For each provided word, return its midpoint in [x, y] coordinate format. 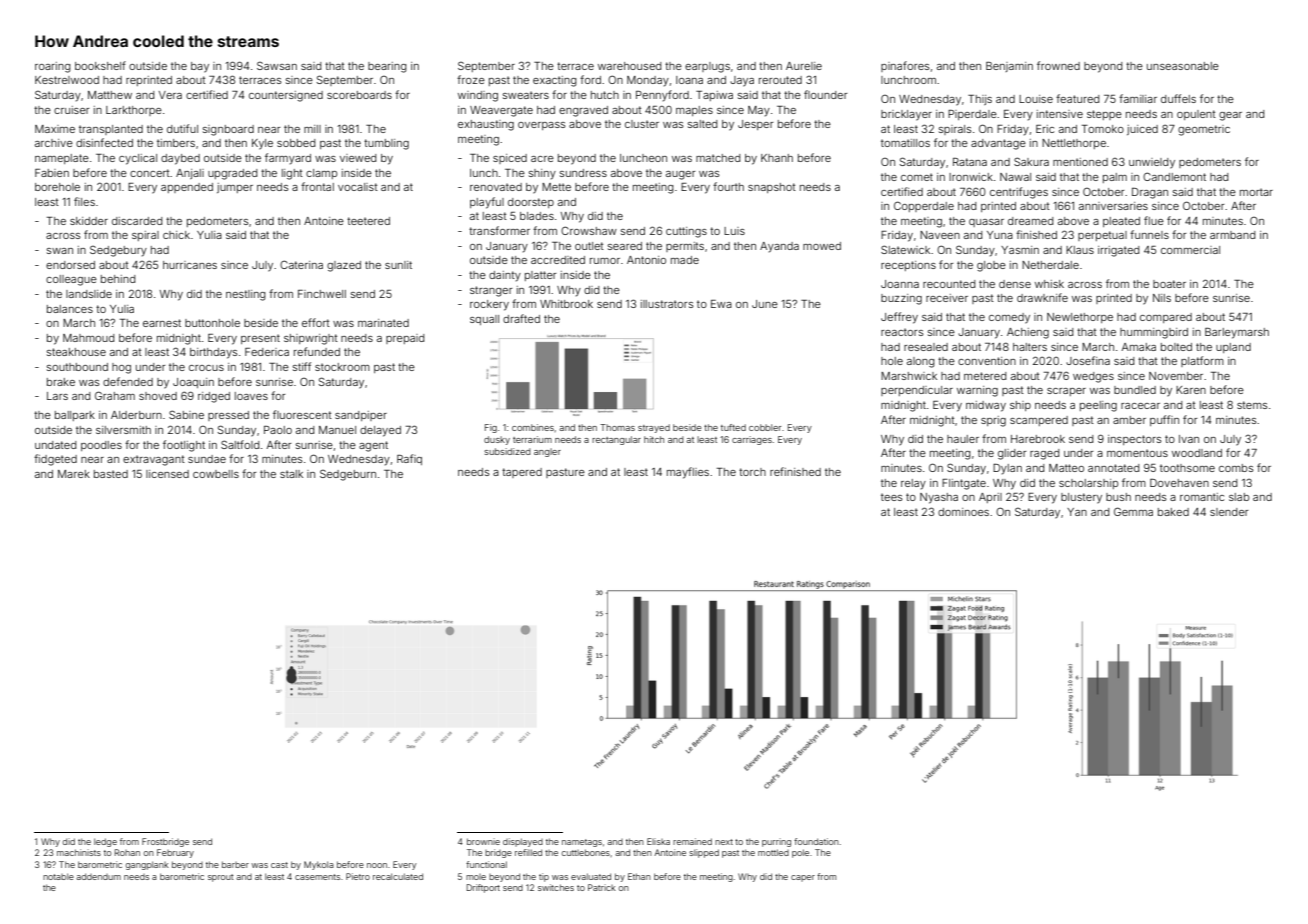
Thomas [617, 427]
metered [985, 376]
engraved [583, 111]
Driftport [483, 888]
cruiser [72, 110]
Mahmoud [89, 338]
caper [803, 878]
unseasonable [1183, 66]
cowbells [216, 474]
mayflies [688, 473]
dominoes [963, 512]
